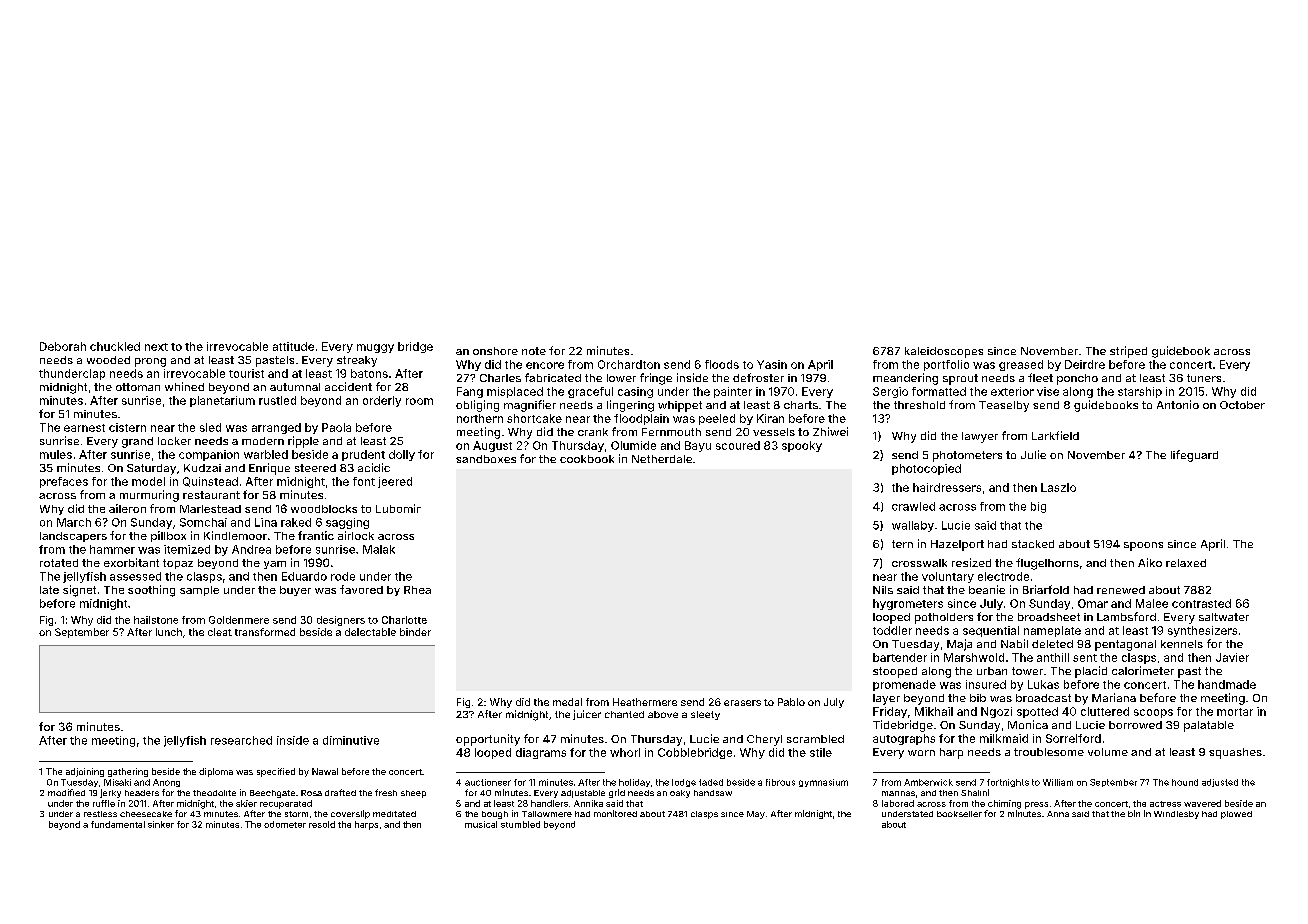 The width and height of the document is (1308, 924). What do you see at coordinates (275, 565) in the document?
I see `yam` at bounding box center [275, 565].
